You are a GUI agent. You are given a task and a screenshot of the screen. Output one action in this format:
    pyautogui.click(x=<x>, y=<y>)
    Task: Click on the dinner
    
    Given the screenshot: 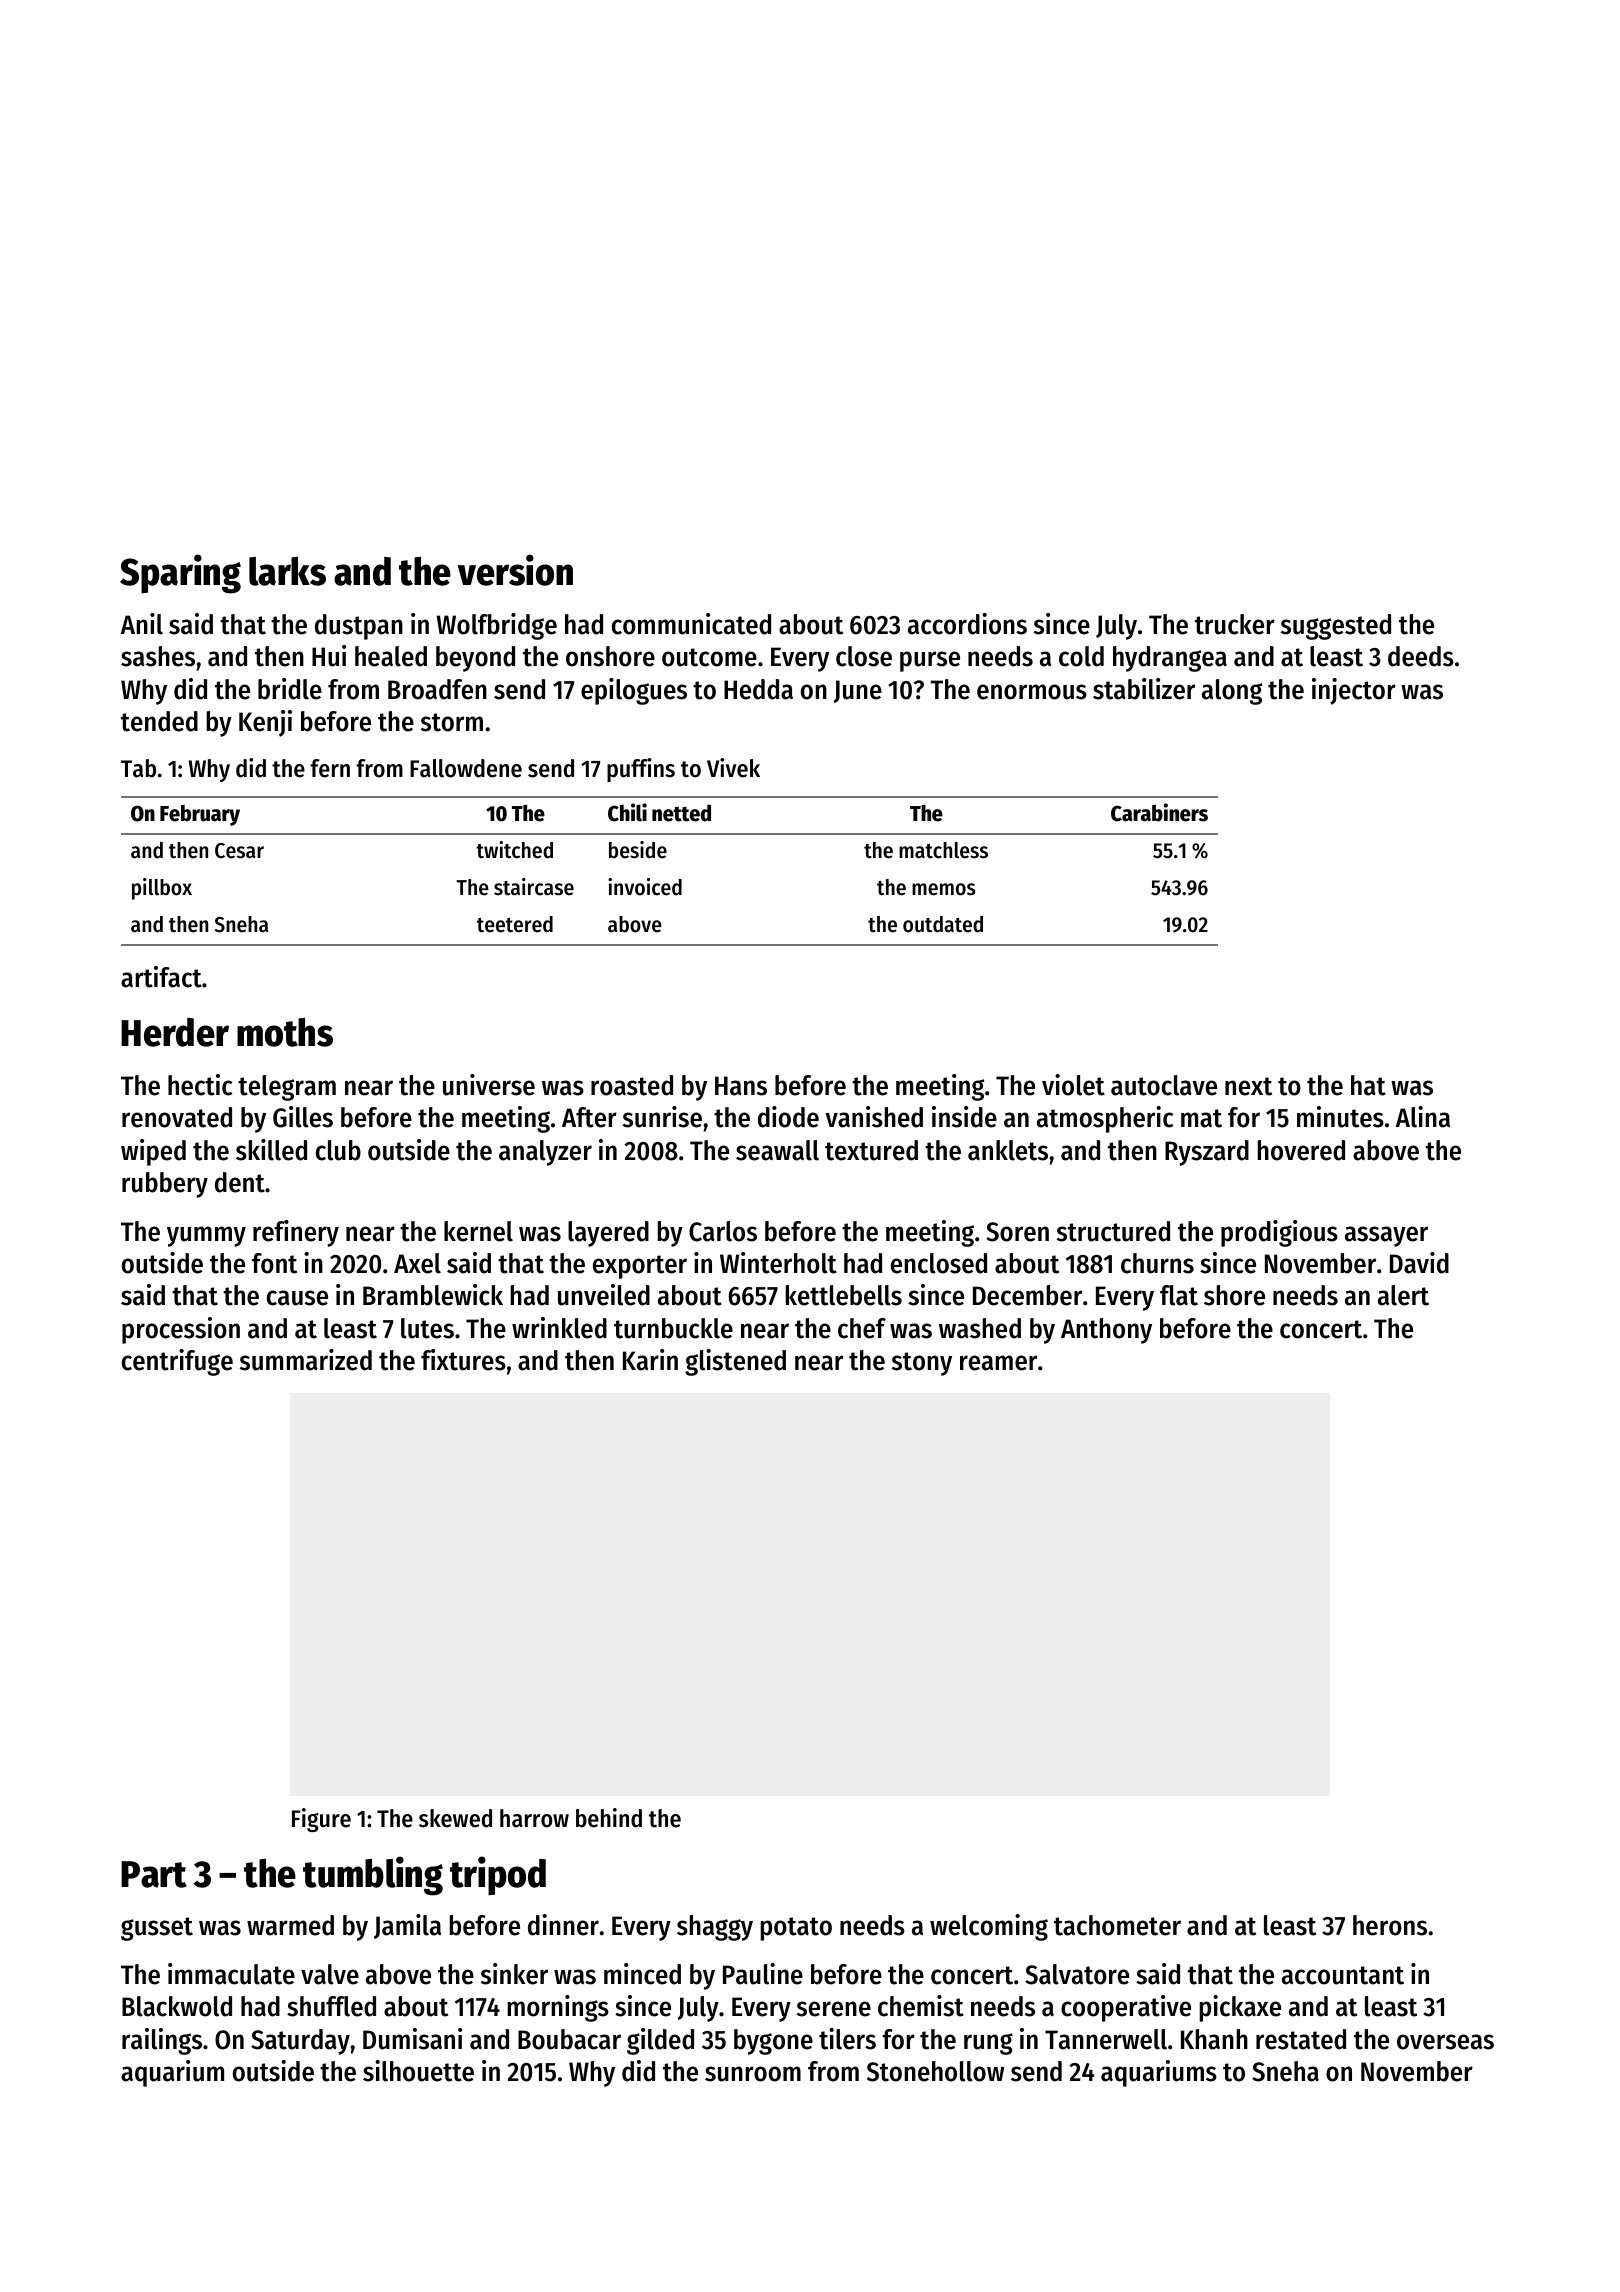 What is the action you would take?
    pyautogui.click(x=563, y=1925)
